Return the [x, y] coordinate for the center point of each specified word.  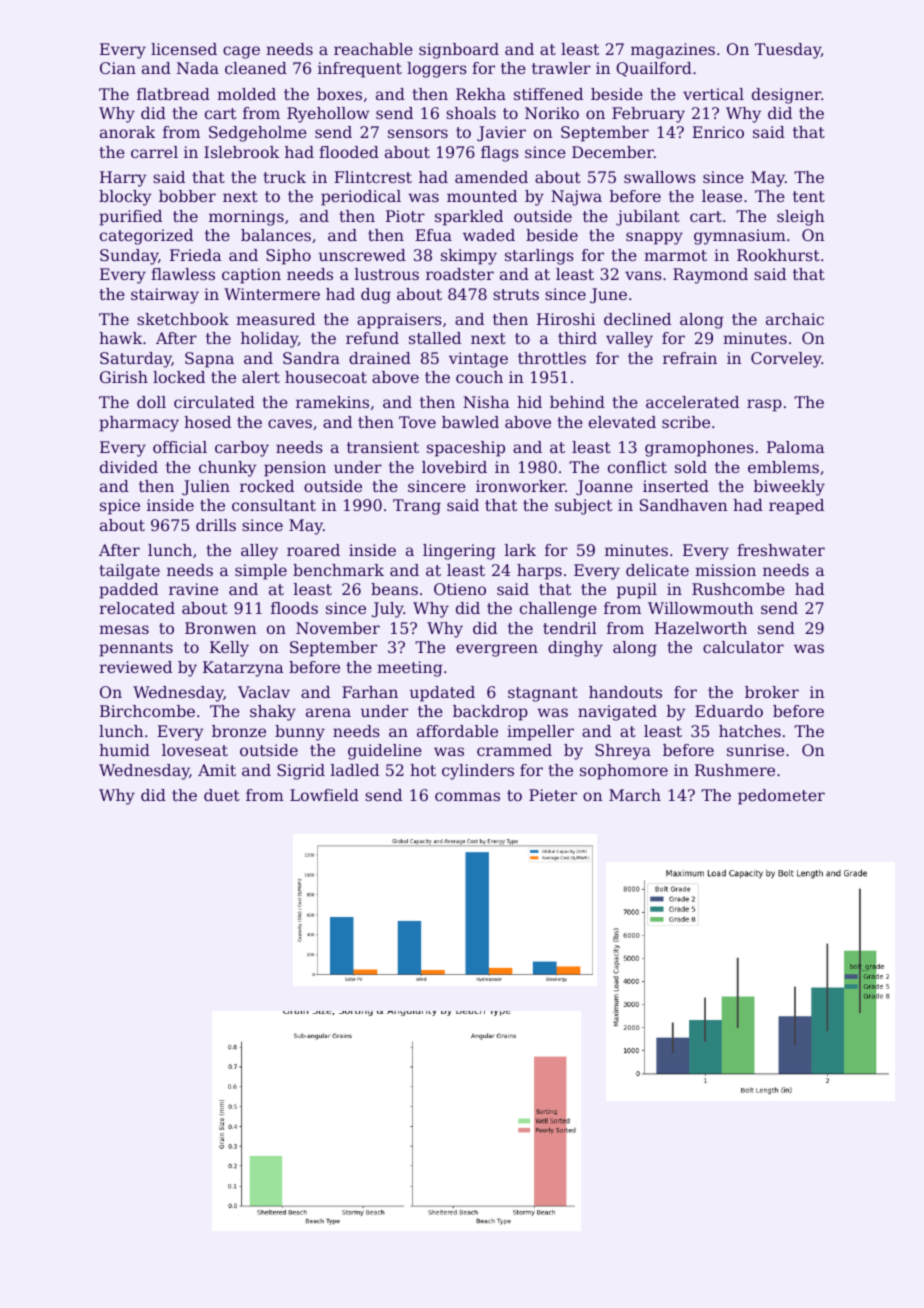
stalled [435, 338]
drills [216, 525]
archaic [795, 319]
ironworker [520, 486]
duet [222, 795]
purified [130, 218]
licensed [184, 49]
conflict [637, 467]
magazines [673, 51]
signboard [459, 51]
